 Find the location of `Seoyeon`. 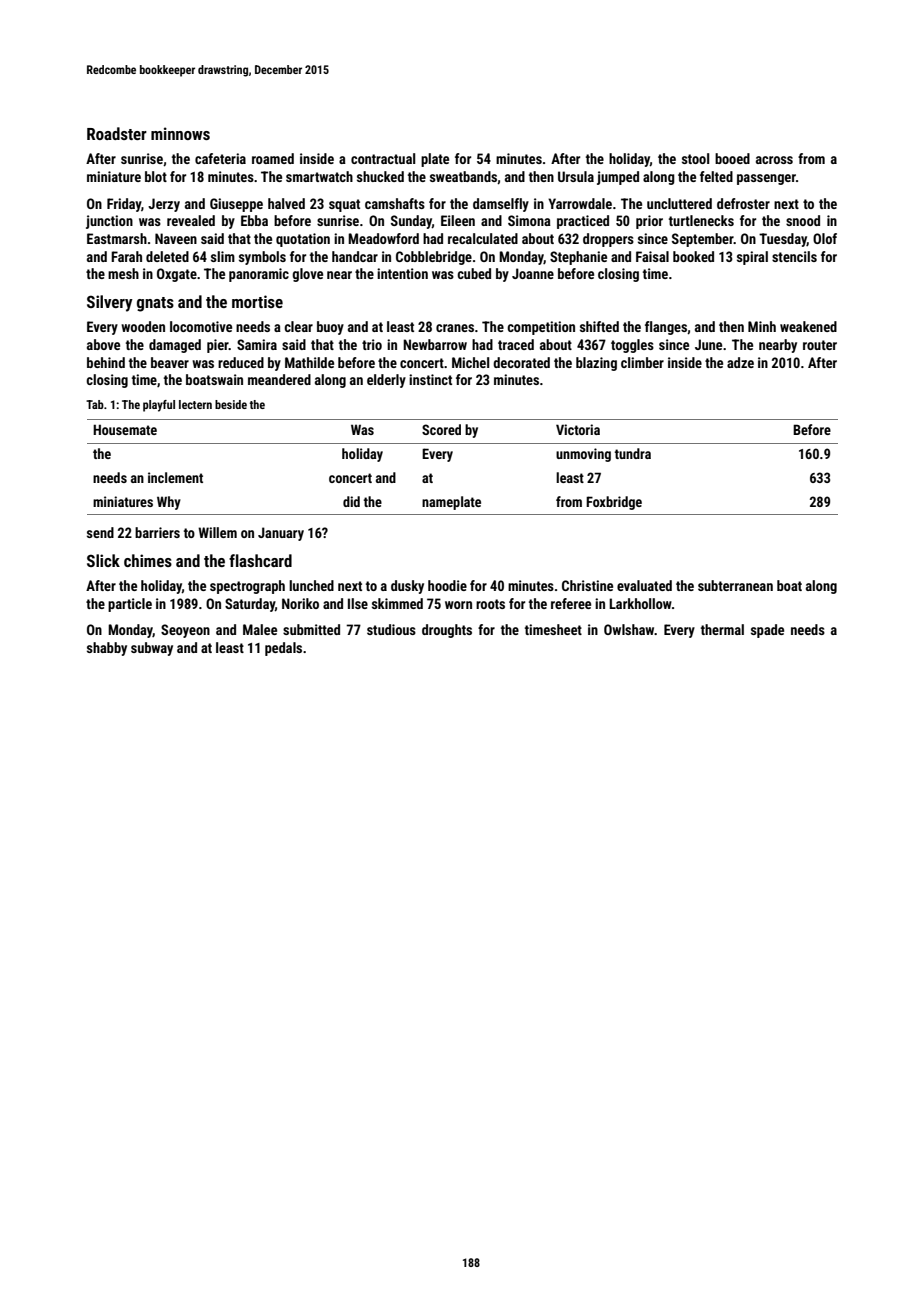

Seoyeon is located at coordinates (185, 631).
